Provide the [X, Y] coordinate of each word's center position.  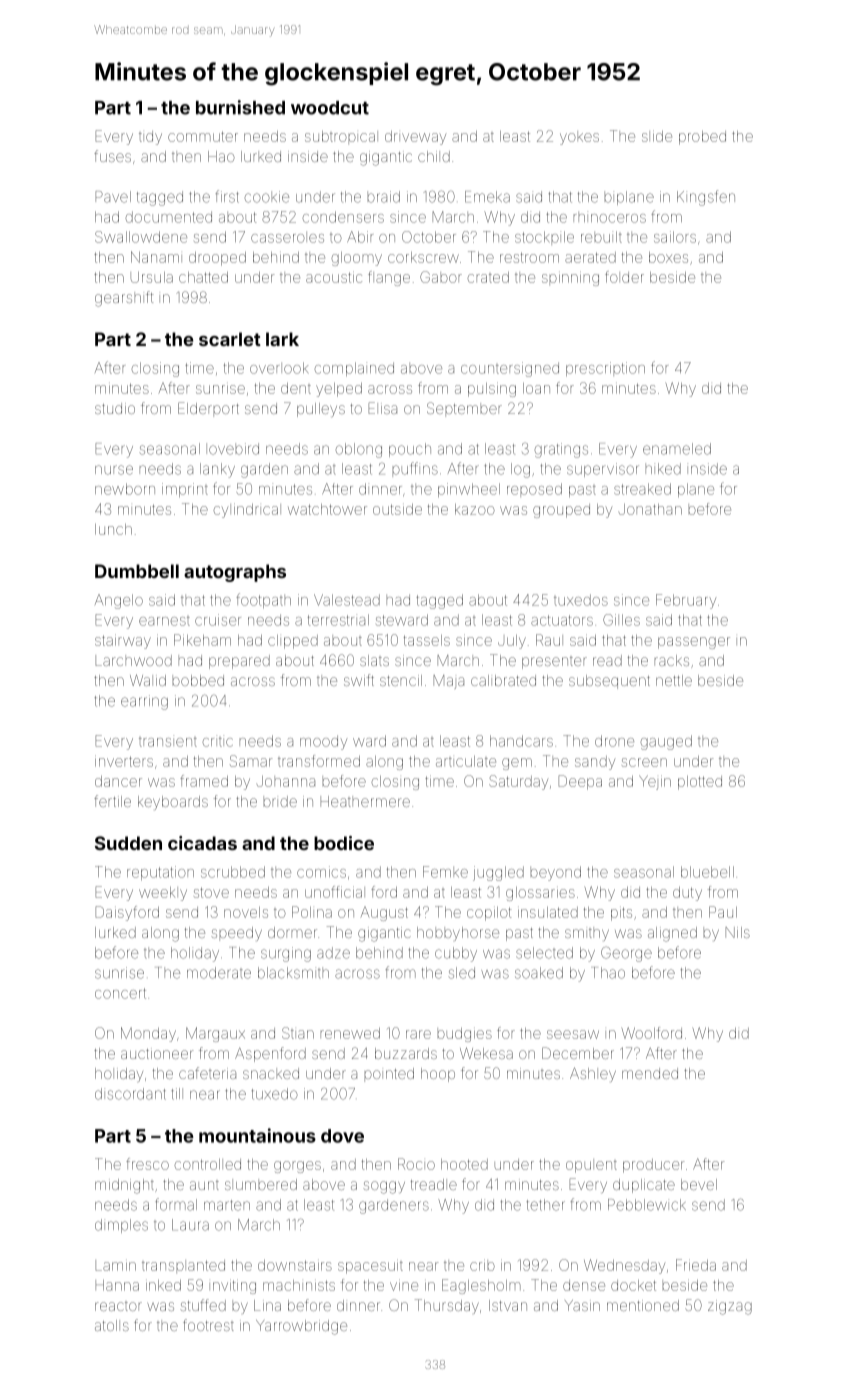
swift [359, 680]
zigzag [730, 1307]
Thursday [447, 1306]
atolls [112, 1325]
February [686, 601]
